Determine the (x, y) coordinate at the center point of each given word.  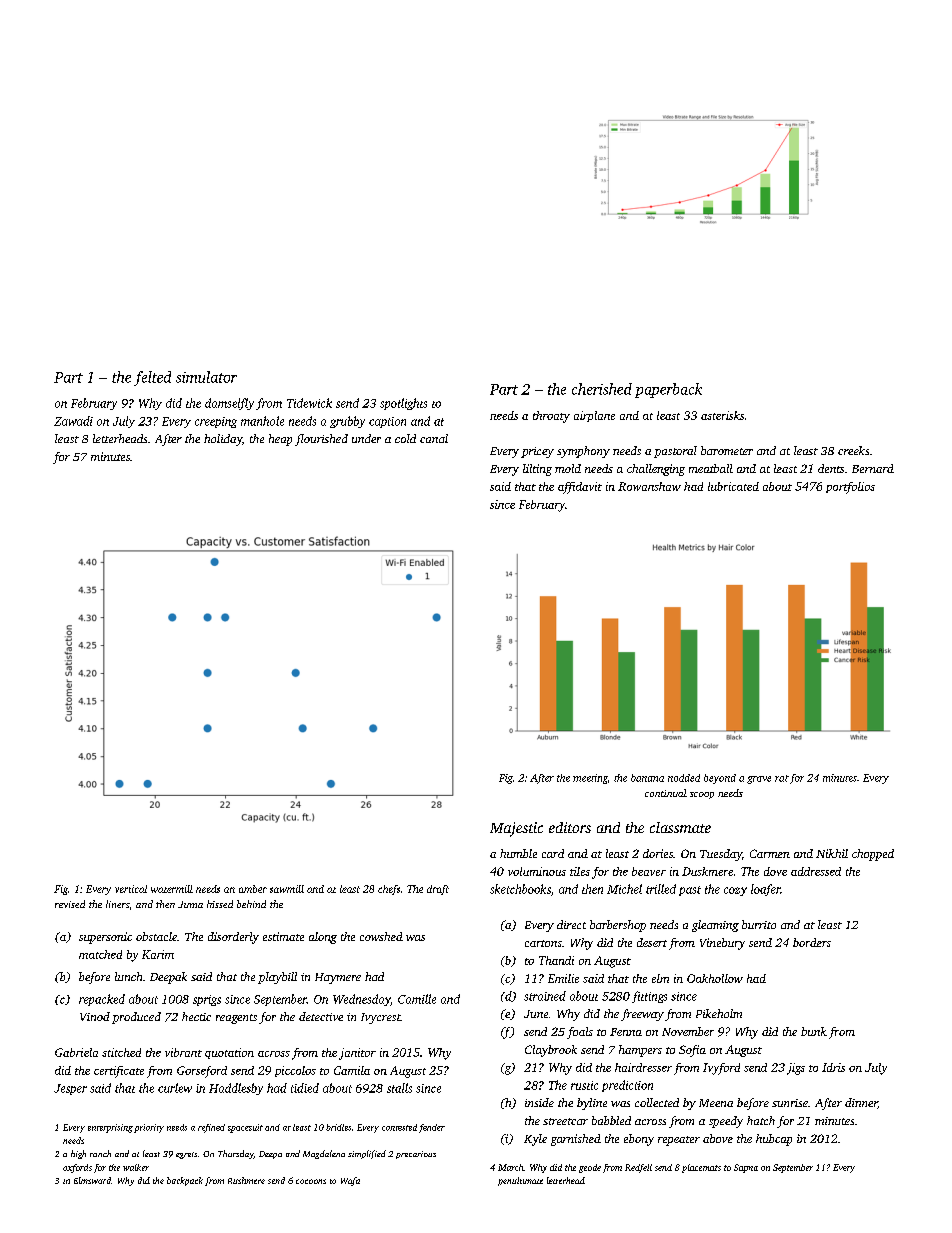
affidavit (580, 488)
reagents (236, 1019)
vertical (131, 889)
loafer (765, 890)
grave (759, 780)
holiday (223, 440)
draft (438, 890)
